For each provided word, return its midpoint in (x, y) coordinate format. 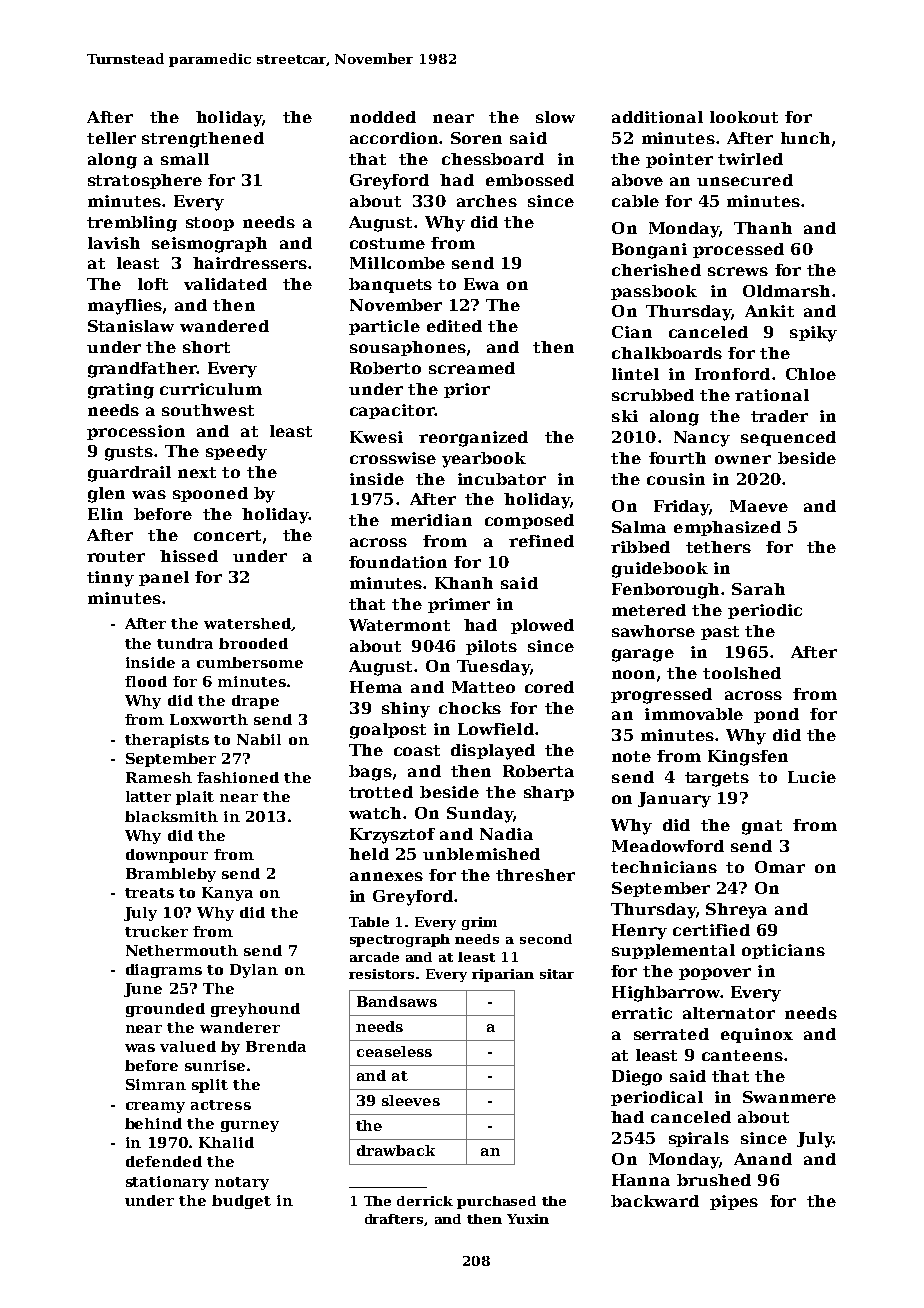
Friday (681, 508)
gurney (250, 1126)
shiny (406, 710)
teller (111, 138)
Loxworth (209, 719)
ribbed (640, 547)
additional (657, 117)
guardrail (129, 474)
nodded (383, 117)
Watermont (399, 625)
